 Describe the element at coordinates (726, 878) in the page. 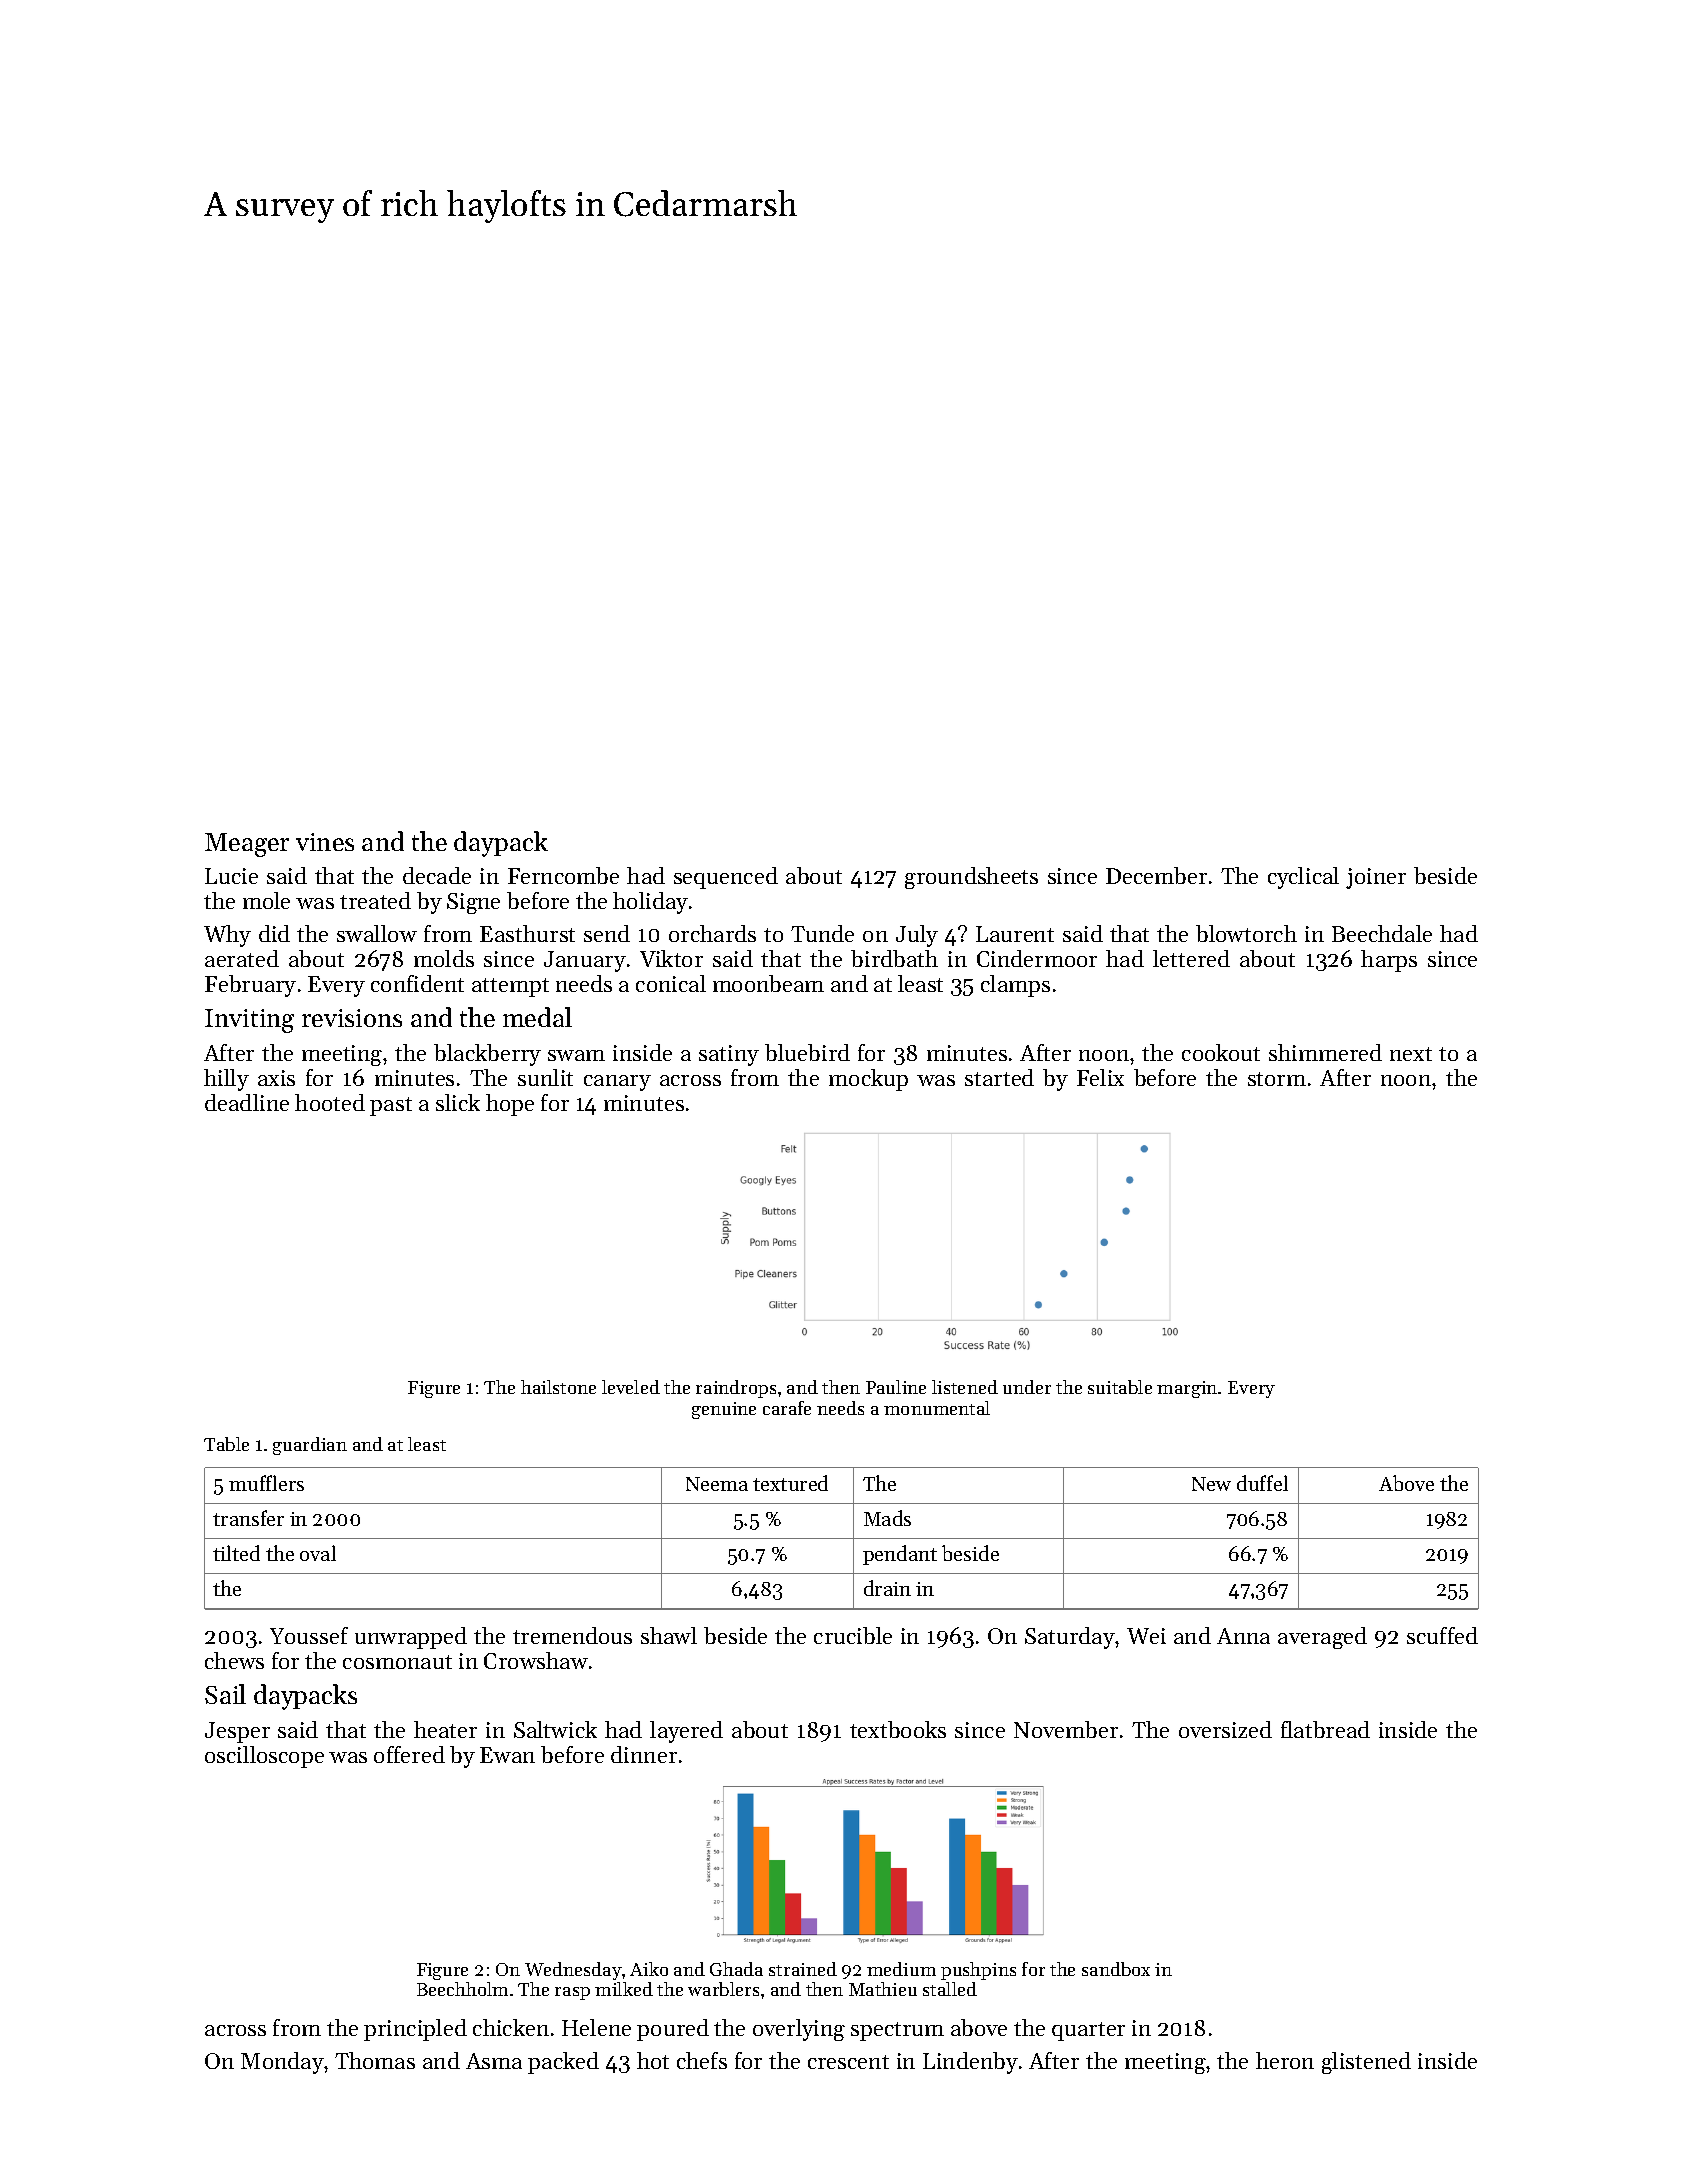

I see `sequenced` at that location.
